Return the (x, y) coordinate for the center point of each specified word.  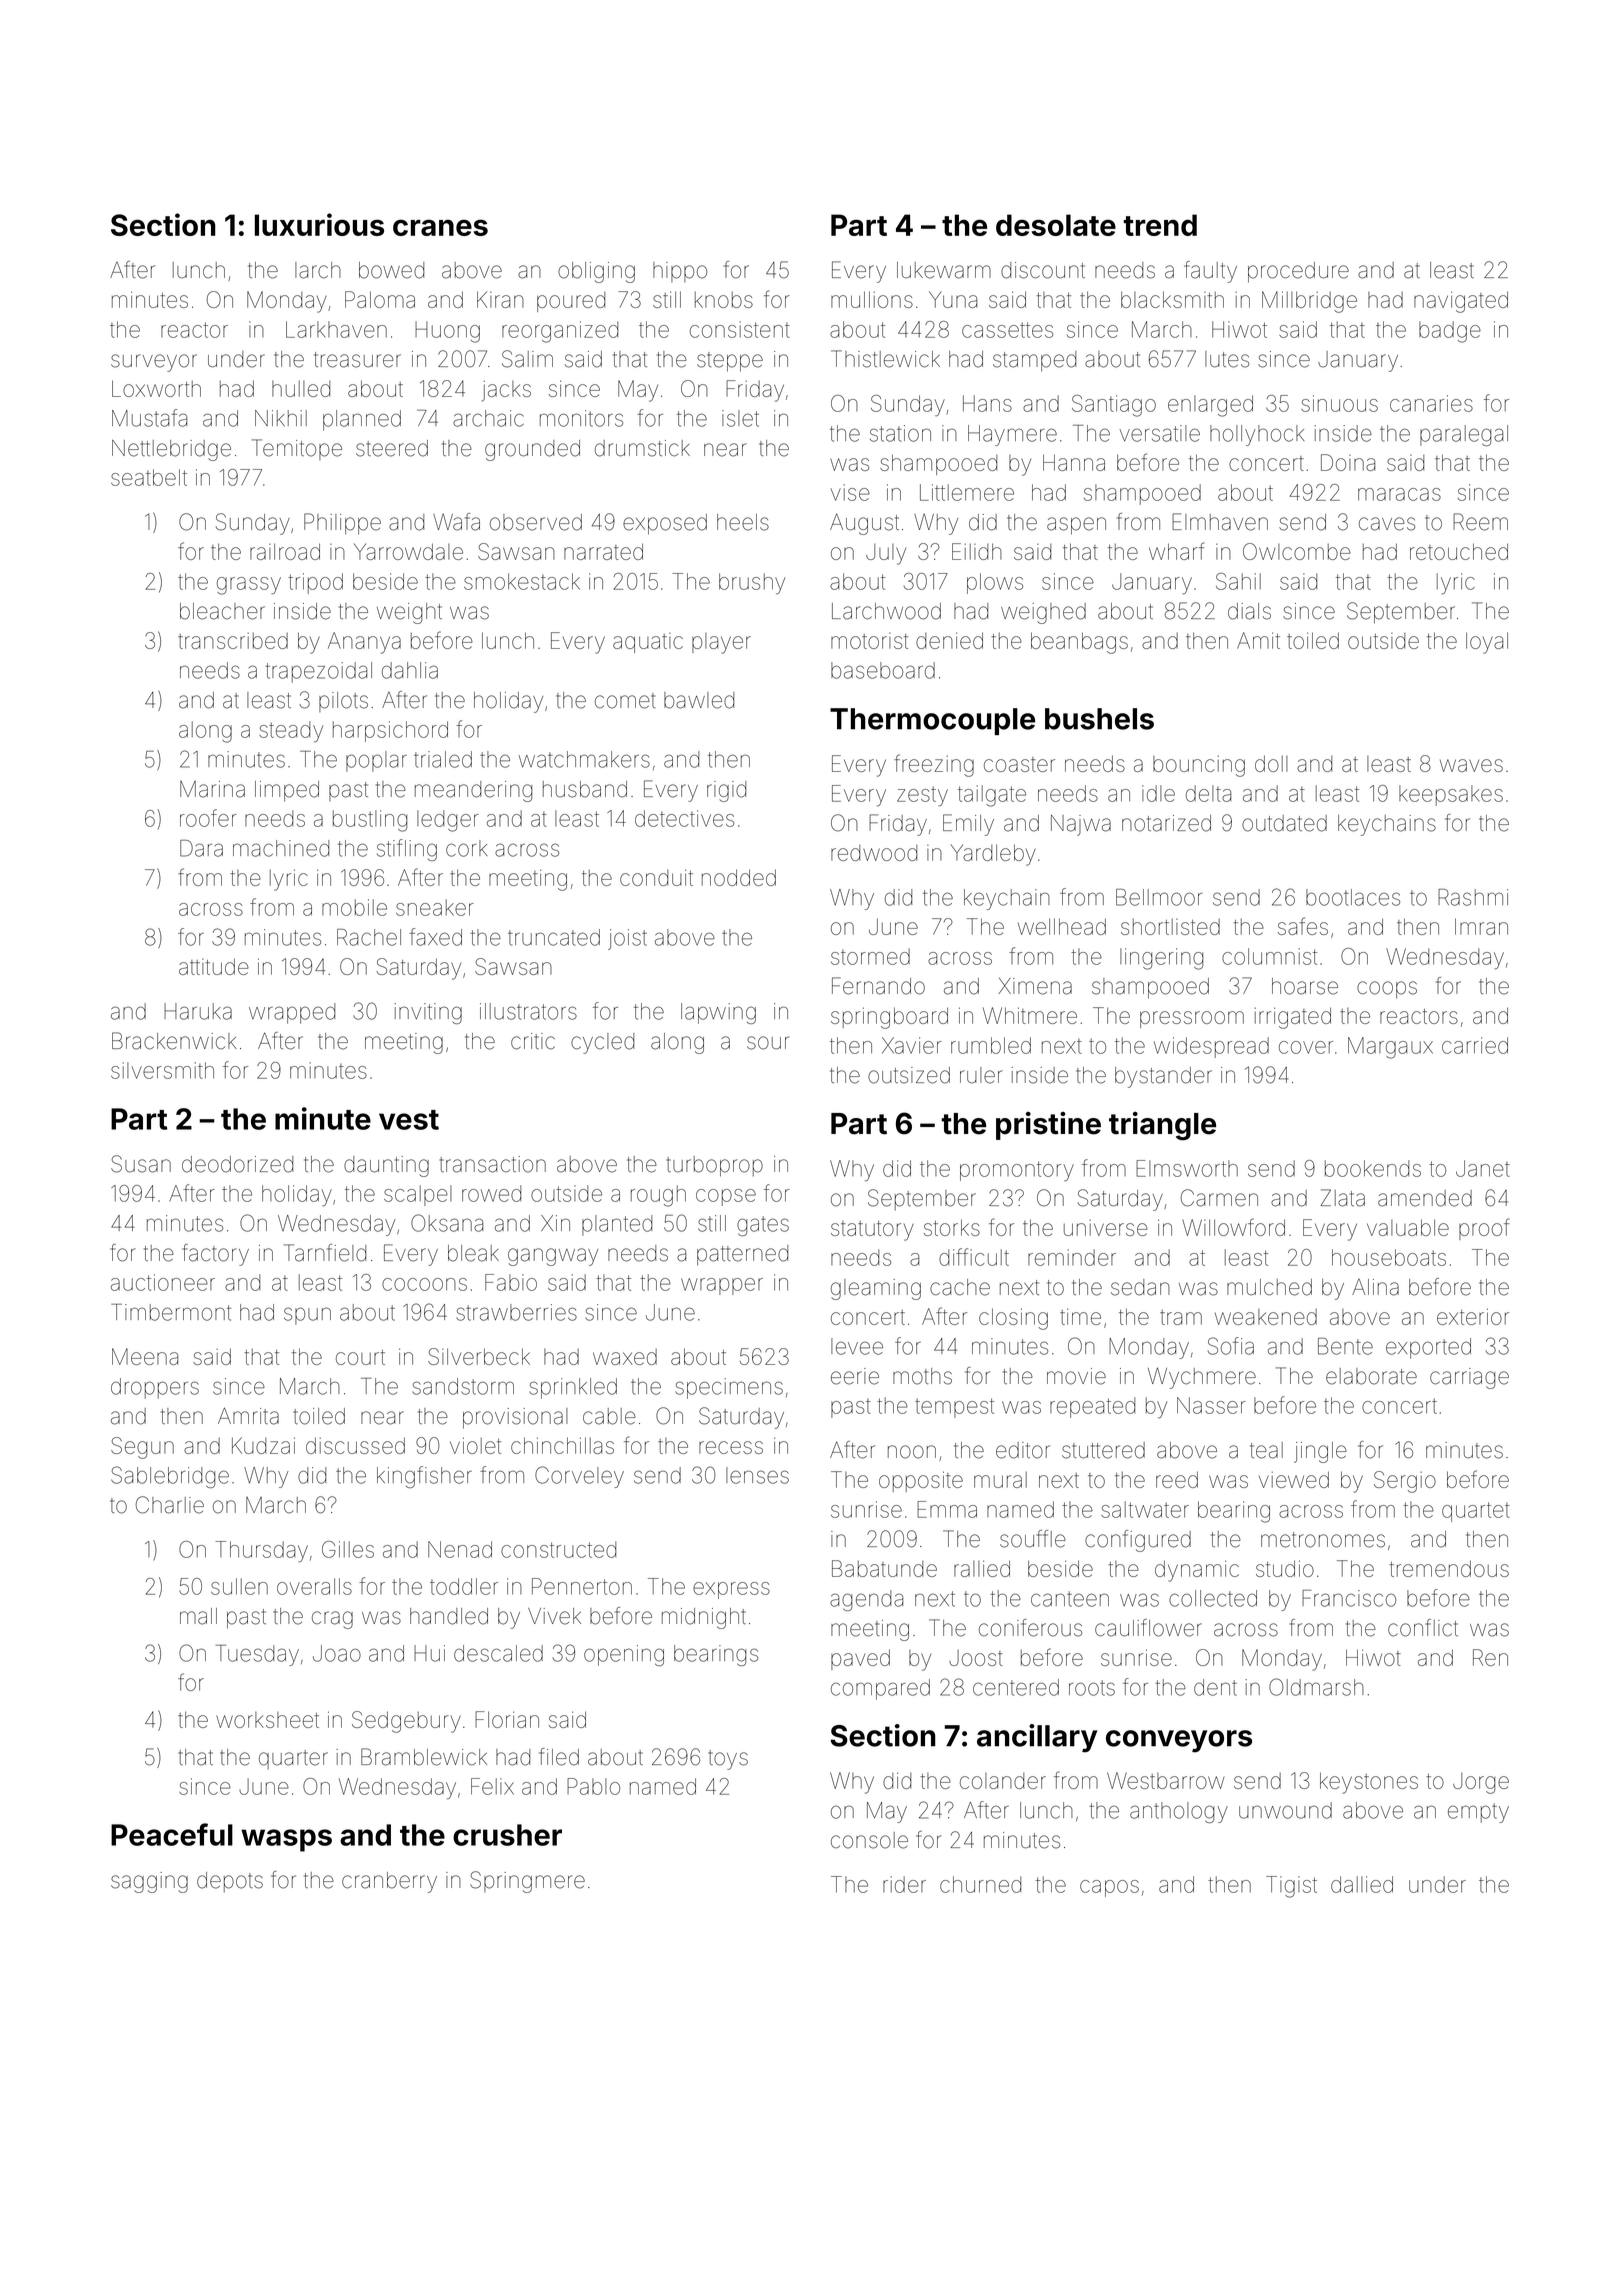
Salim (527, 359)
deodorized (237, 1164)
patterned (742, 1255)
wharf (1176, 551)
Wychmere (1202, 1378)
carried (1475, 1045)
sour (768, 1043)
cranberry (389, 1882)
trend (1160, 225)
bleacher (222, 611)
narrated (603, 551)
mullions (872, 299)
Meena (145, 1356)
